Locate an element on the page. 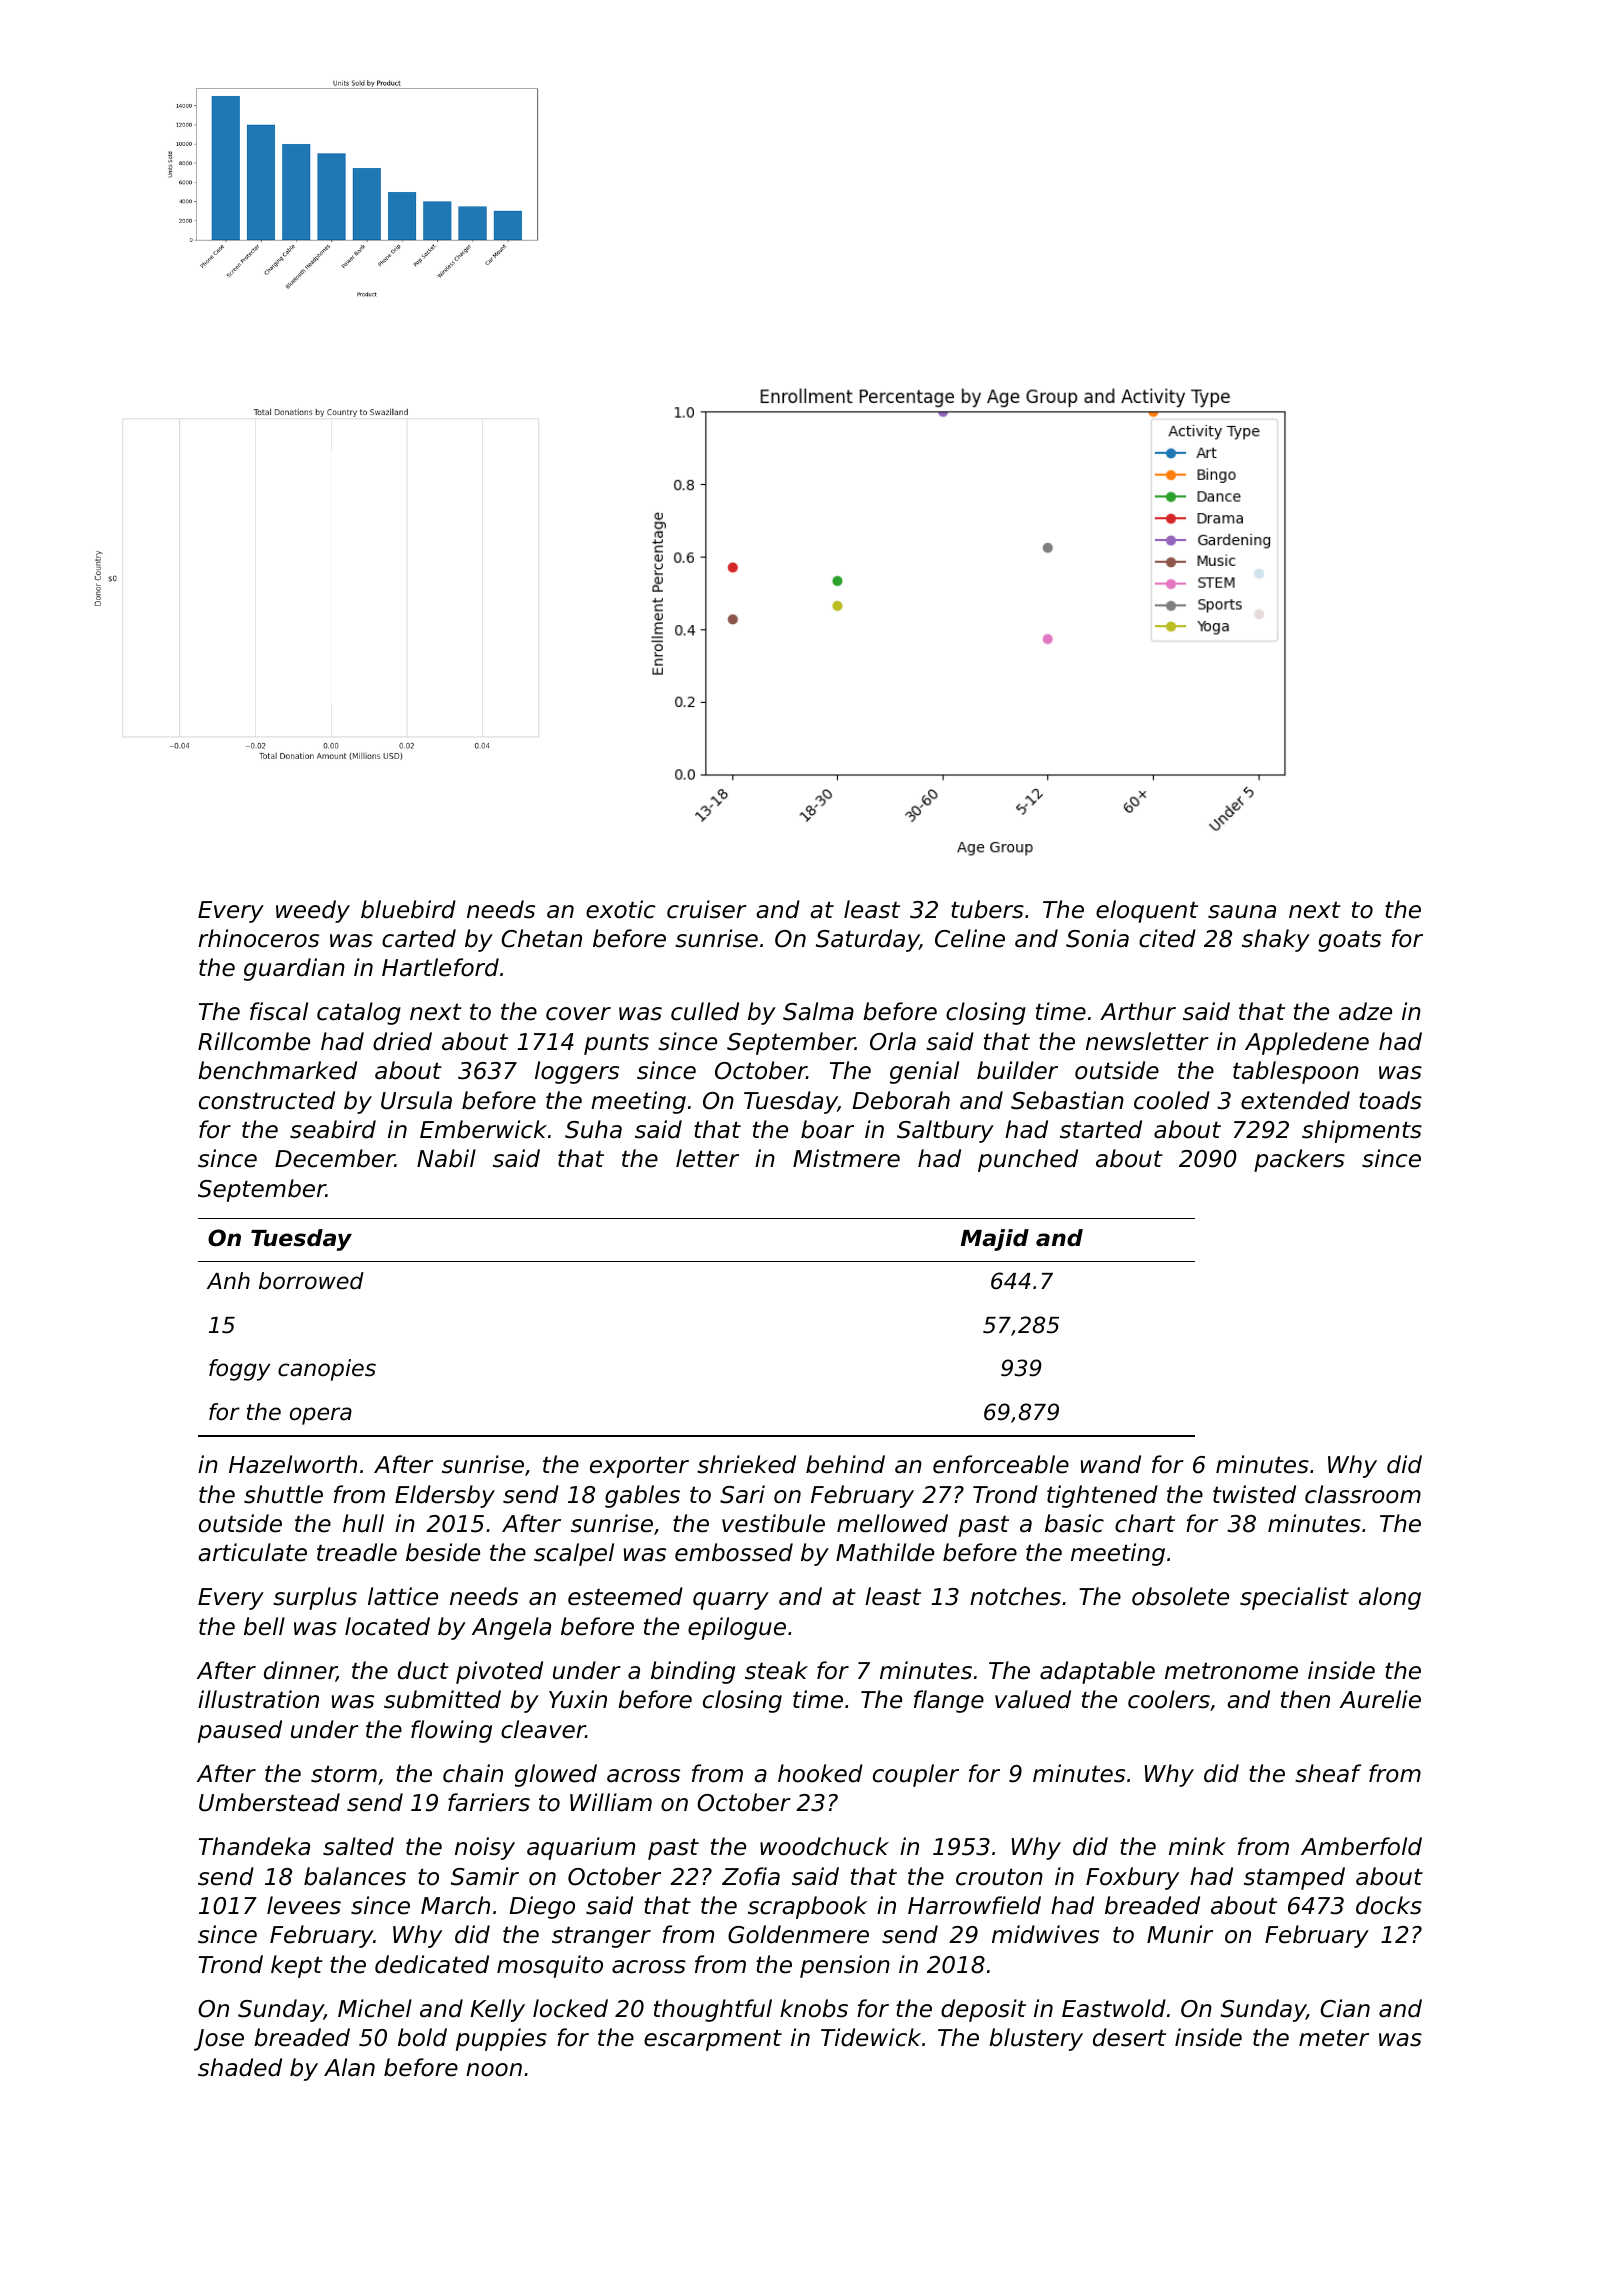  weedy is located at coordinates (313, 911).
